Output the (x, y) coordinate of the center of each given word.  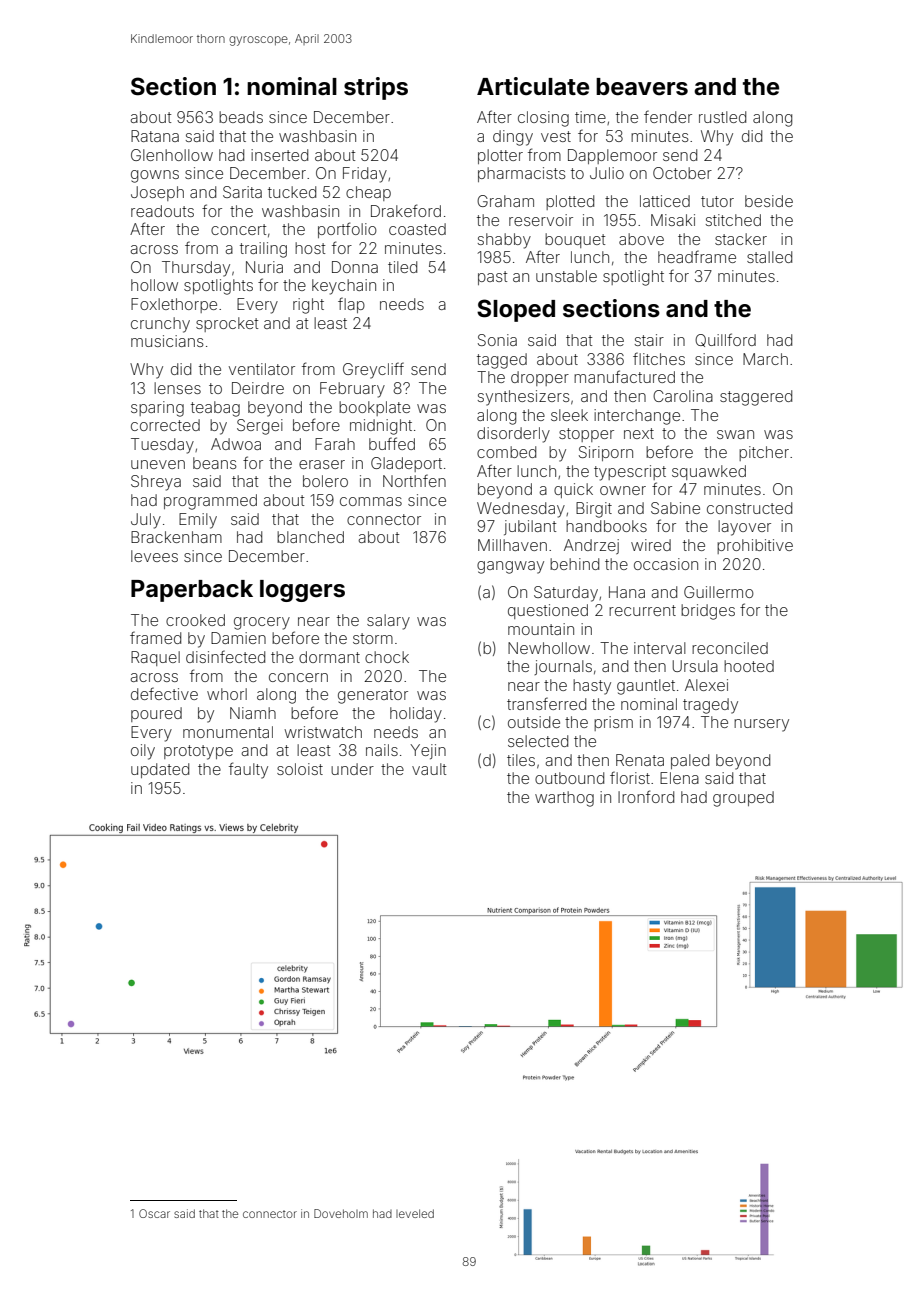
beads (241, 117)
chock (387, 657)
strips (376, 88)
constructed (749, 508)
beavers (642, 87)
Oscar (154, 1213)
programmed (210, 502)
